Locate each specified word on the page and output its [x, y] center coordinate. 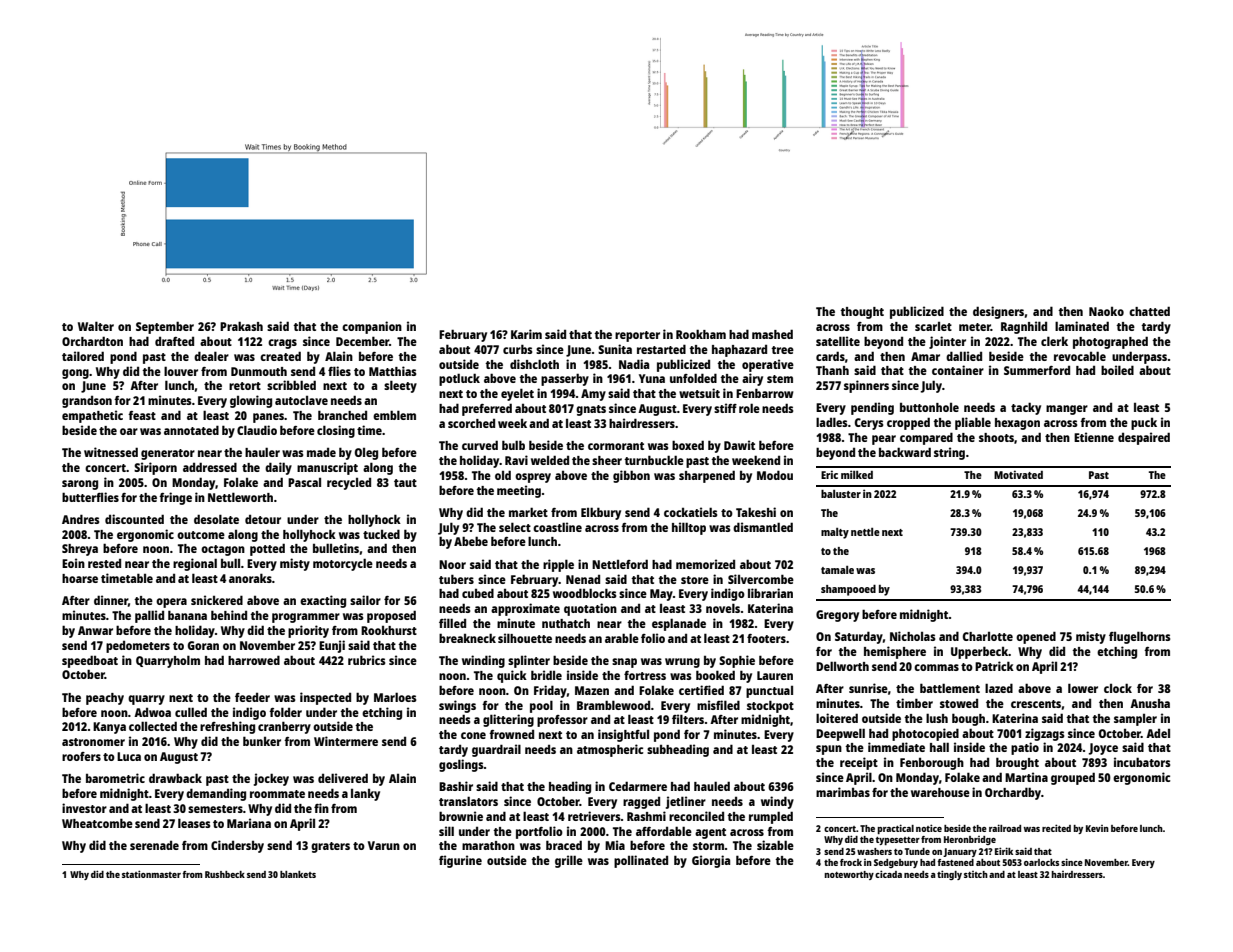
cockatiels [690, 512]
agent [710, 833]
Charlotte [988, 636]
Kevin [1097, 828]
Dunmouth [259, 371]
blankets [298, 874]
